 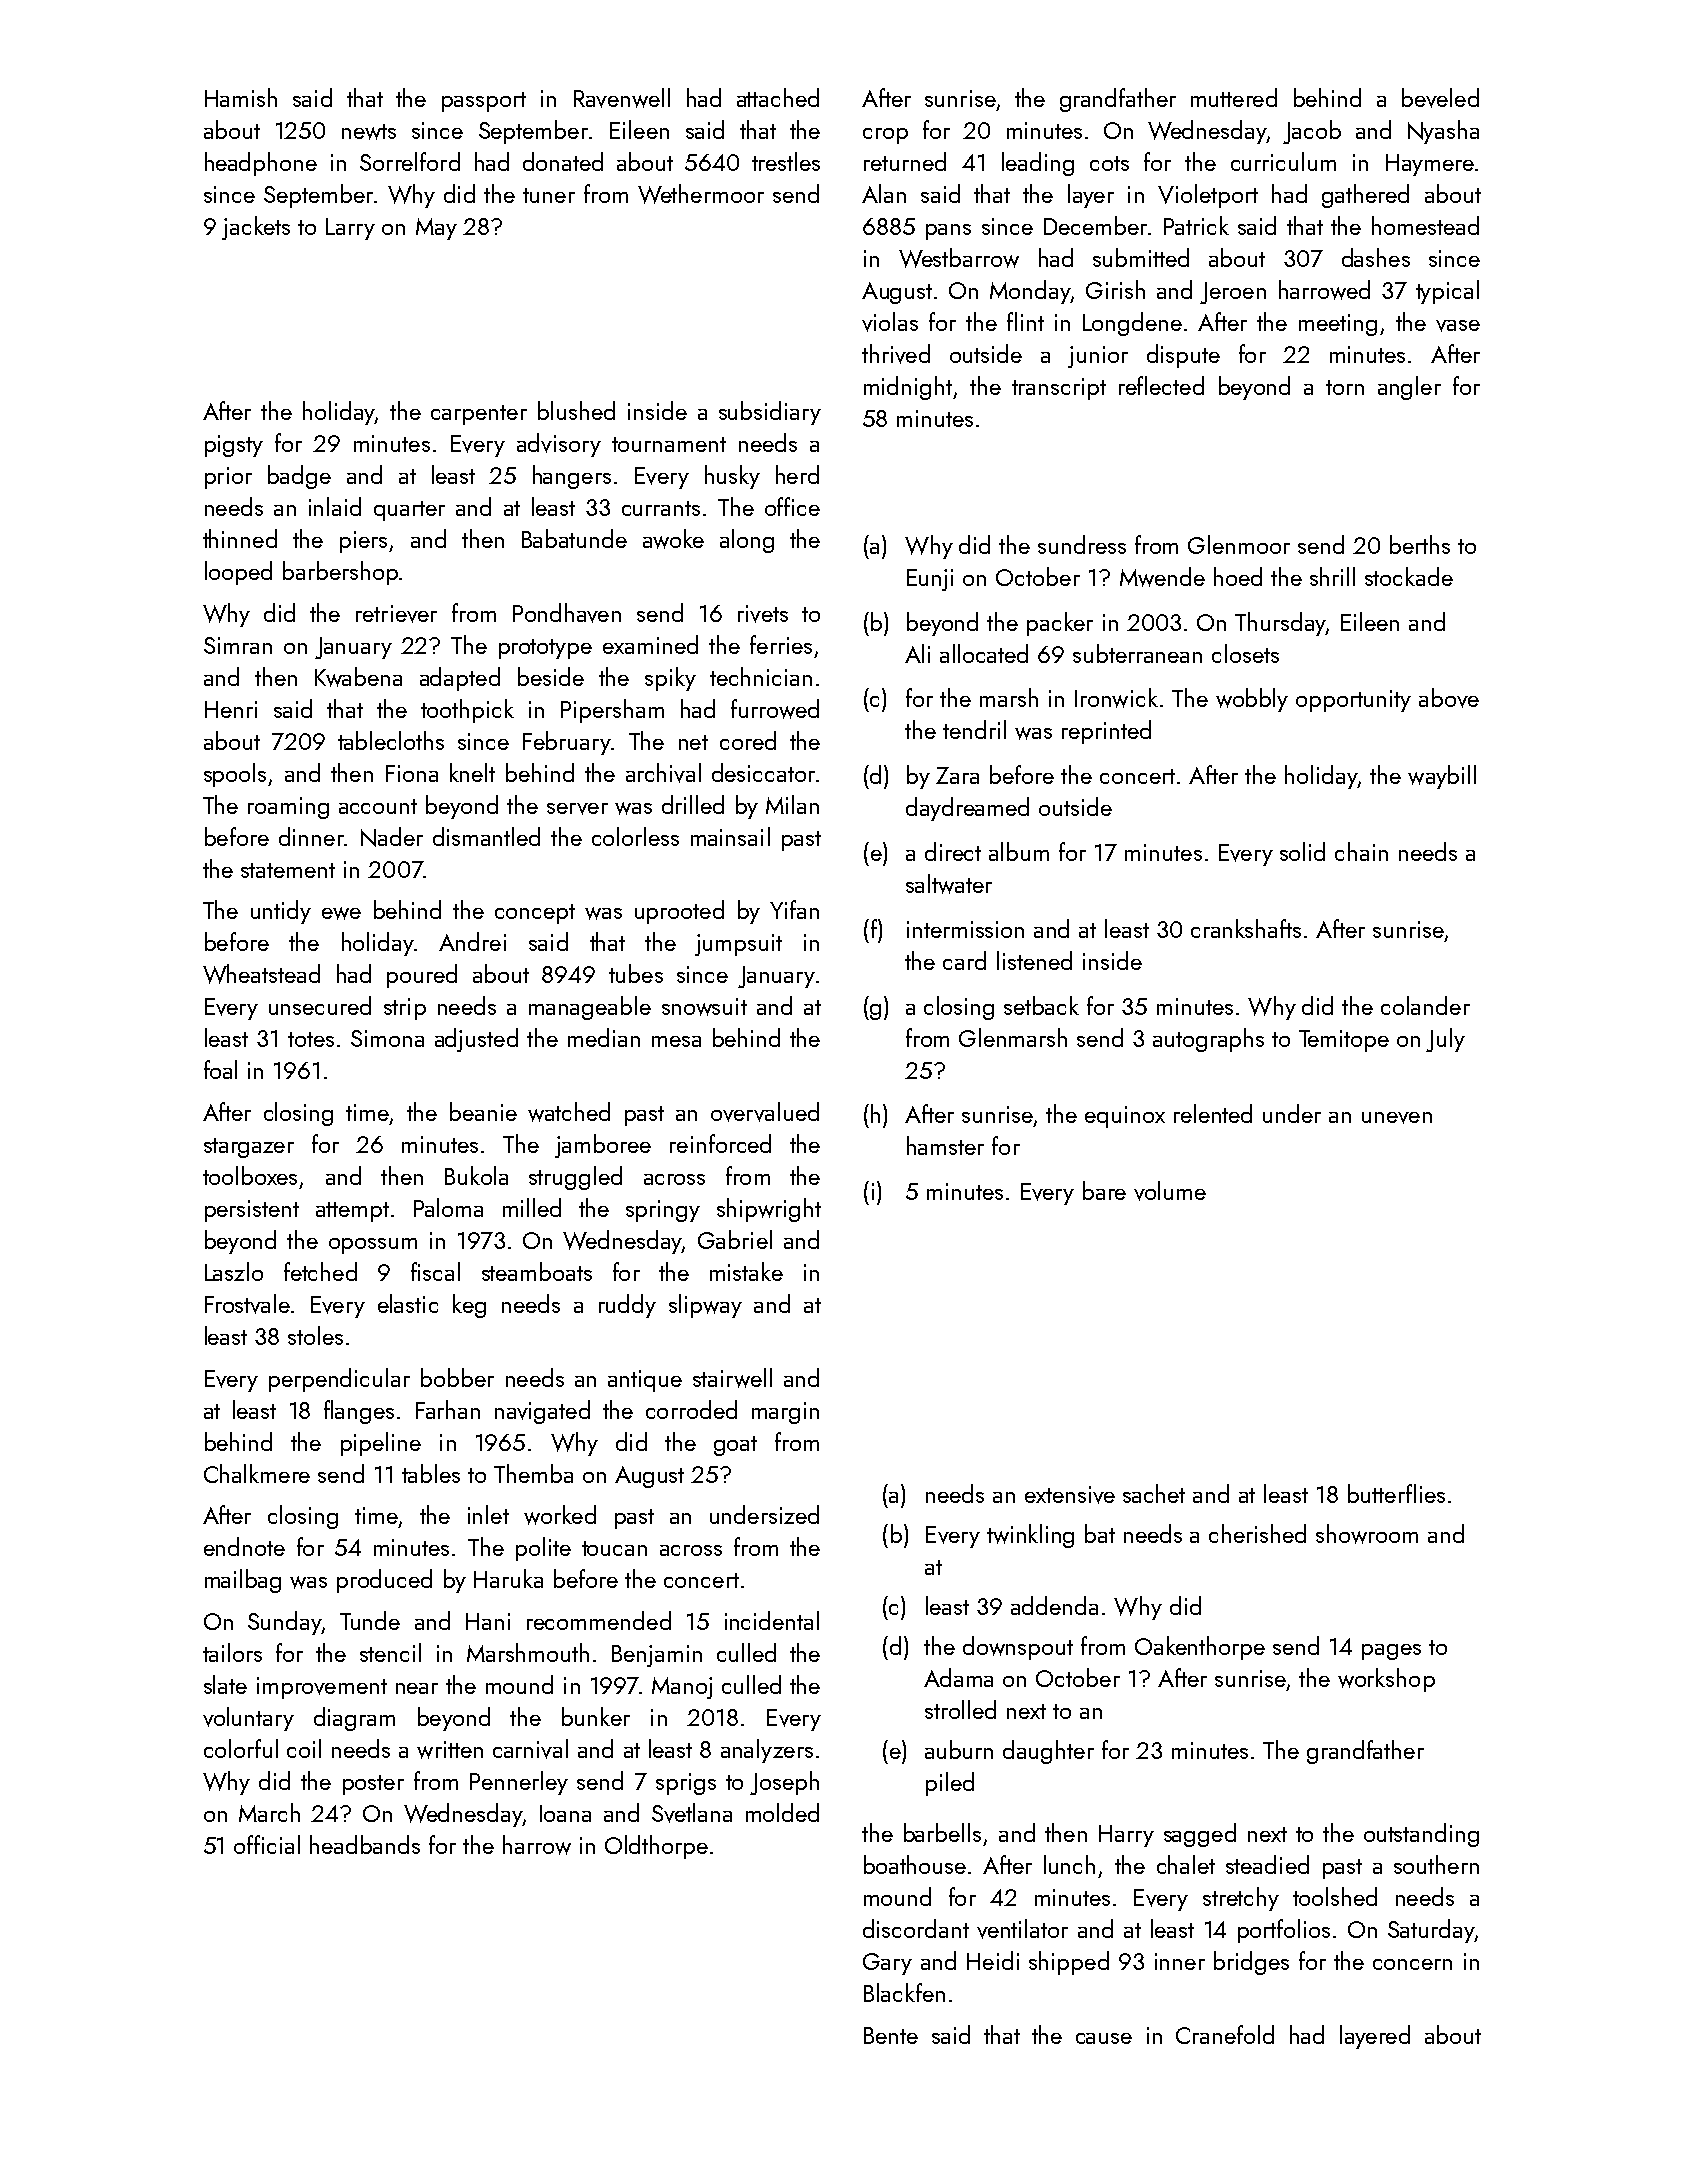 I want to click on beveled, so click(x=1440, y=98).
